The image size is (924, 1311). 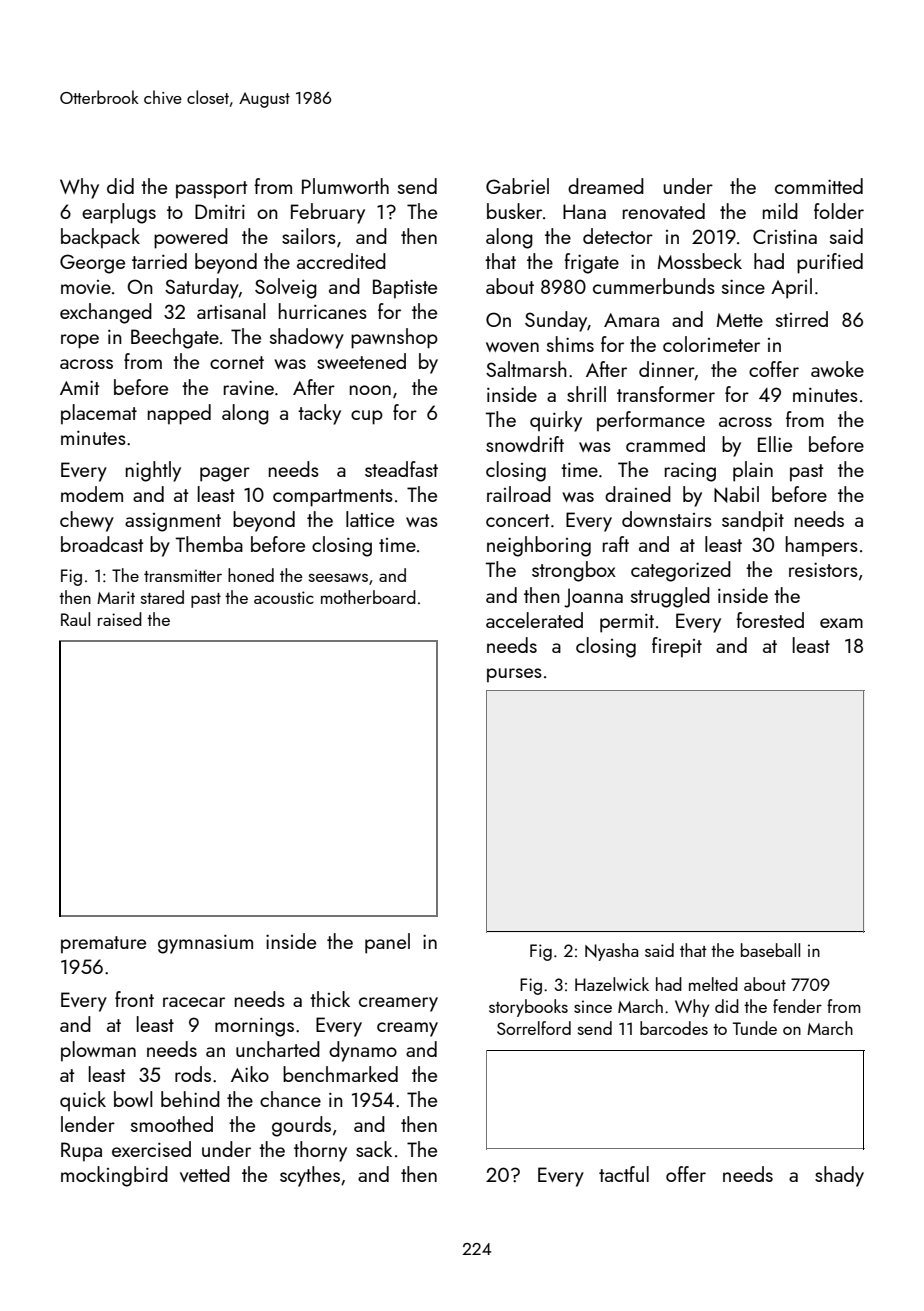 I want to click on Sorrelford, so click(x=534, y=1028).
